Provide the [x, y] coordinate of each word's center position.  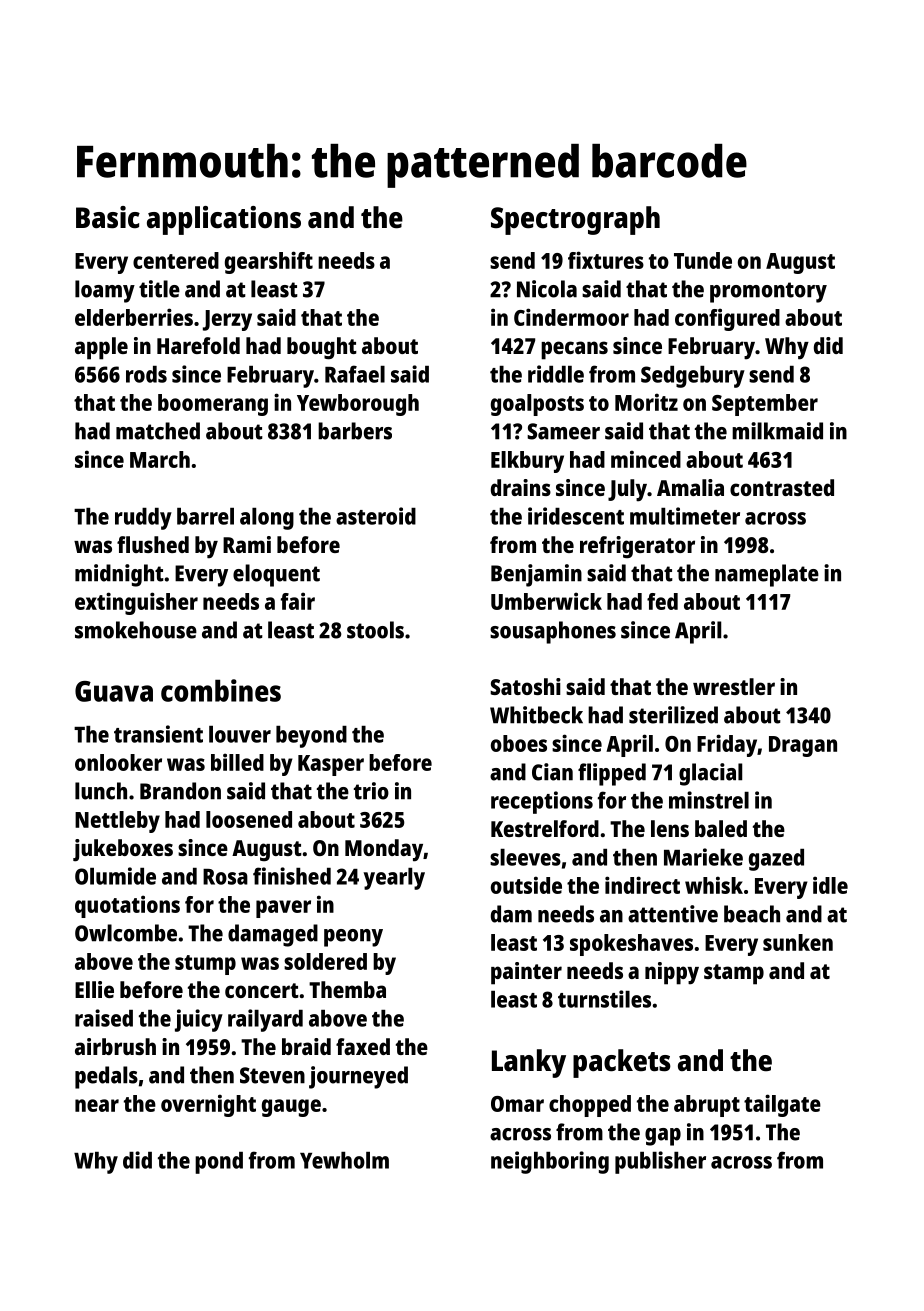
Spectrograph [575, 220]
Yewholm [344, 1160]
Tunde [703, 260]
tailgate [782, 1105]
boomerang [213, 405]
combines [221, 690]
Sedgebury [693, 377]
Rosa [225, 877]
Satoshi [525, 686]
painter [526, 973]
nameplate [767, 575]
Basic [108, 217]
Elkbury [527, 462]
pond [219, 1163]
